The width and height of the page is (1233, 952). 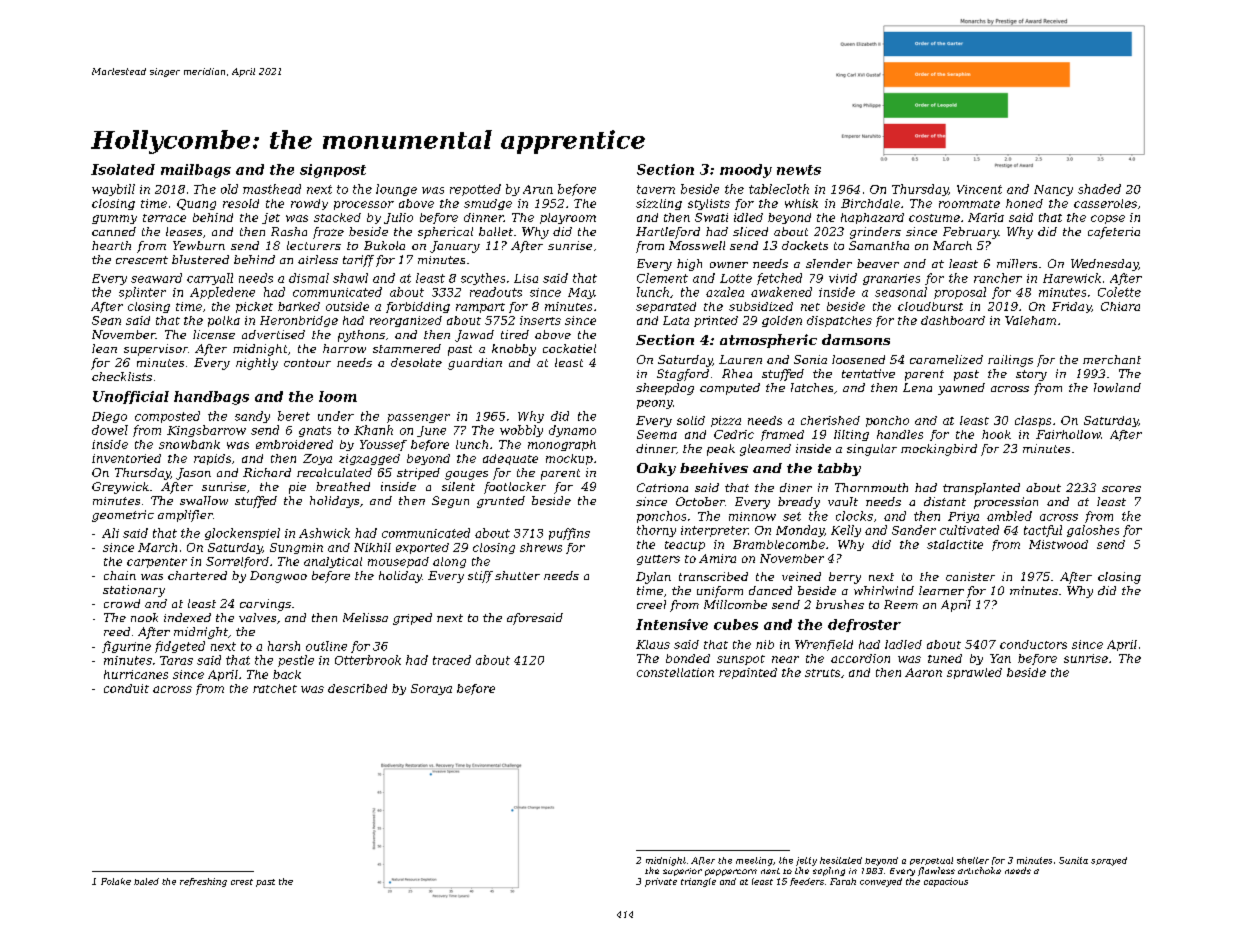 What do you see at coordinates (974, 673) in the page?
I see `sprawled` at bounding box center [974, 673].
